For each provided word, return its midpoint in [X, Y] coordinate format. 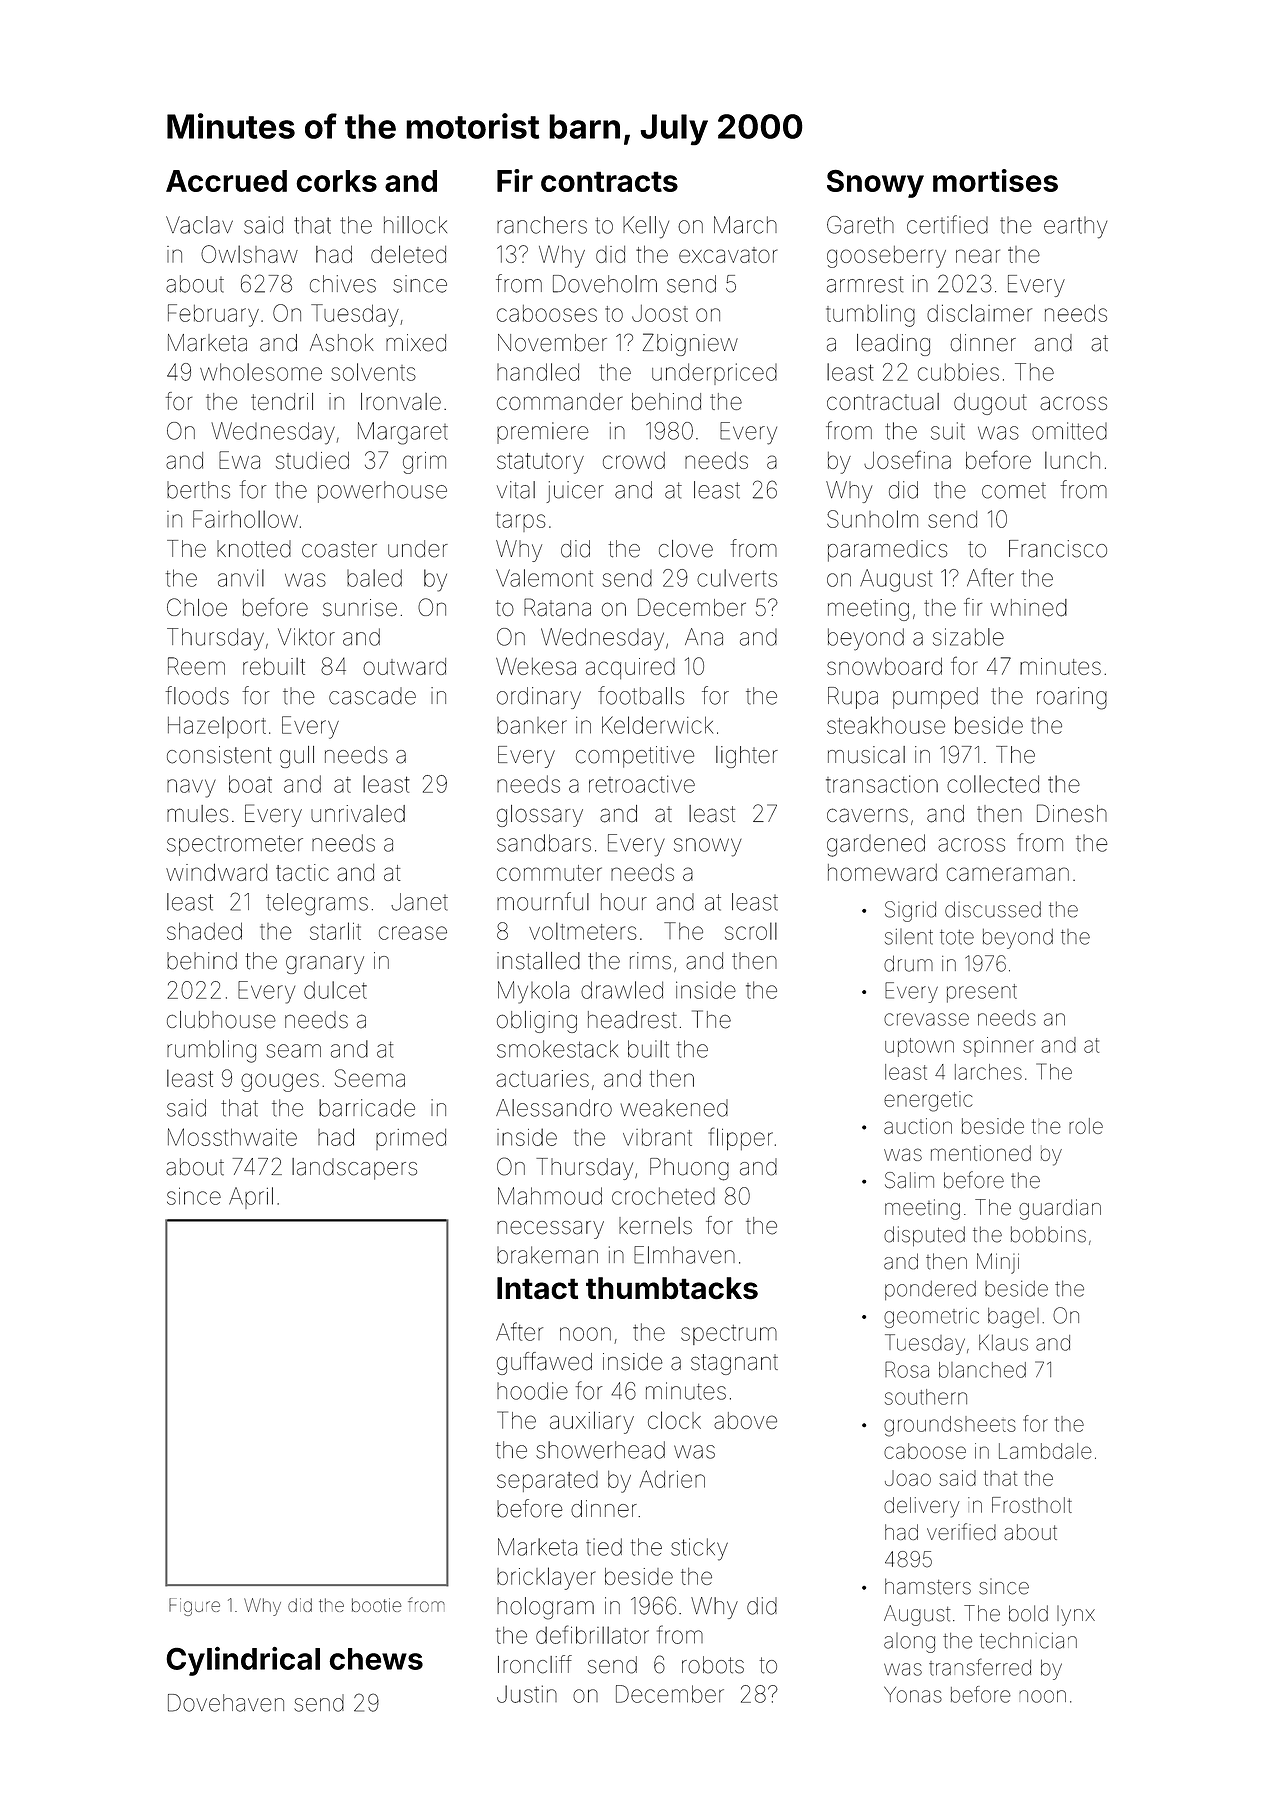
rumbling [211, 1051]
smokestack [557, 1049]
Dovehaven [226, 1703]
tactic [302, 872]
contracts [609, 181]
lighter [747, 757]
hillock [415, 225]
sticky [699, 1549]
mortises [995, 180]
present [982, 993]
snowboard [884, 666]
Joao [908, 1478]
